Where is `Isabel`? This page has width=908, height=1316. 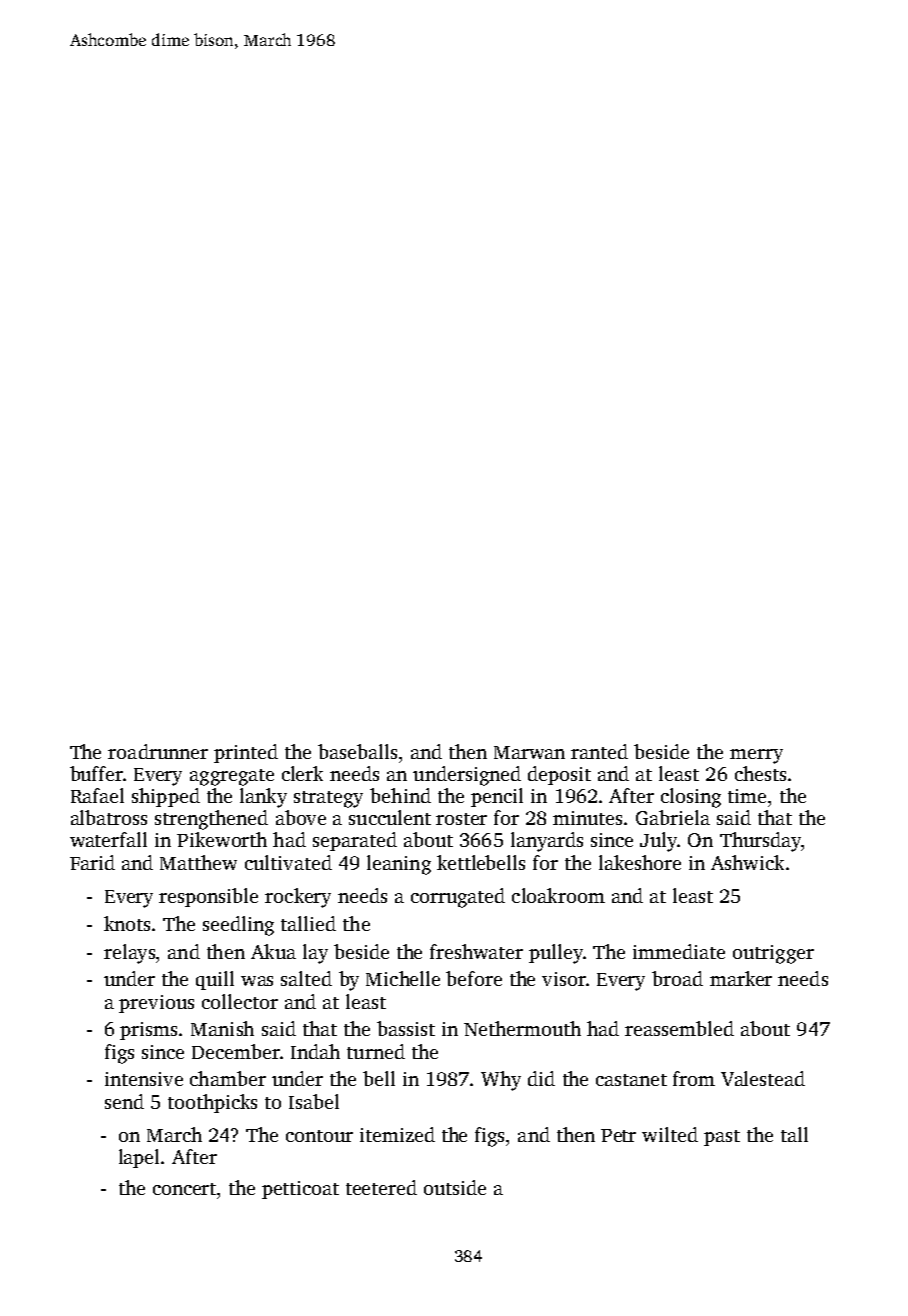
Isabel is located at coordinates (314, 1101).
